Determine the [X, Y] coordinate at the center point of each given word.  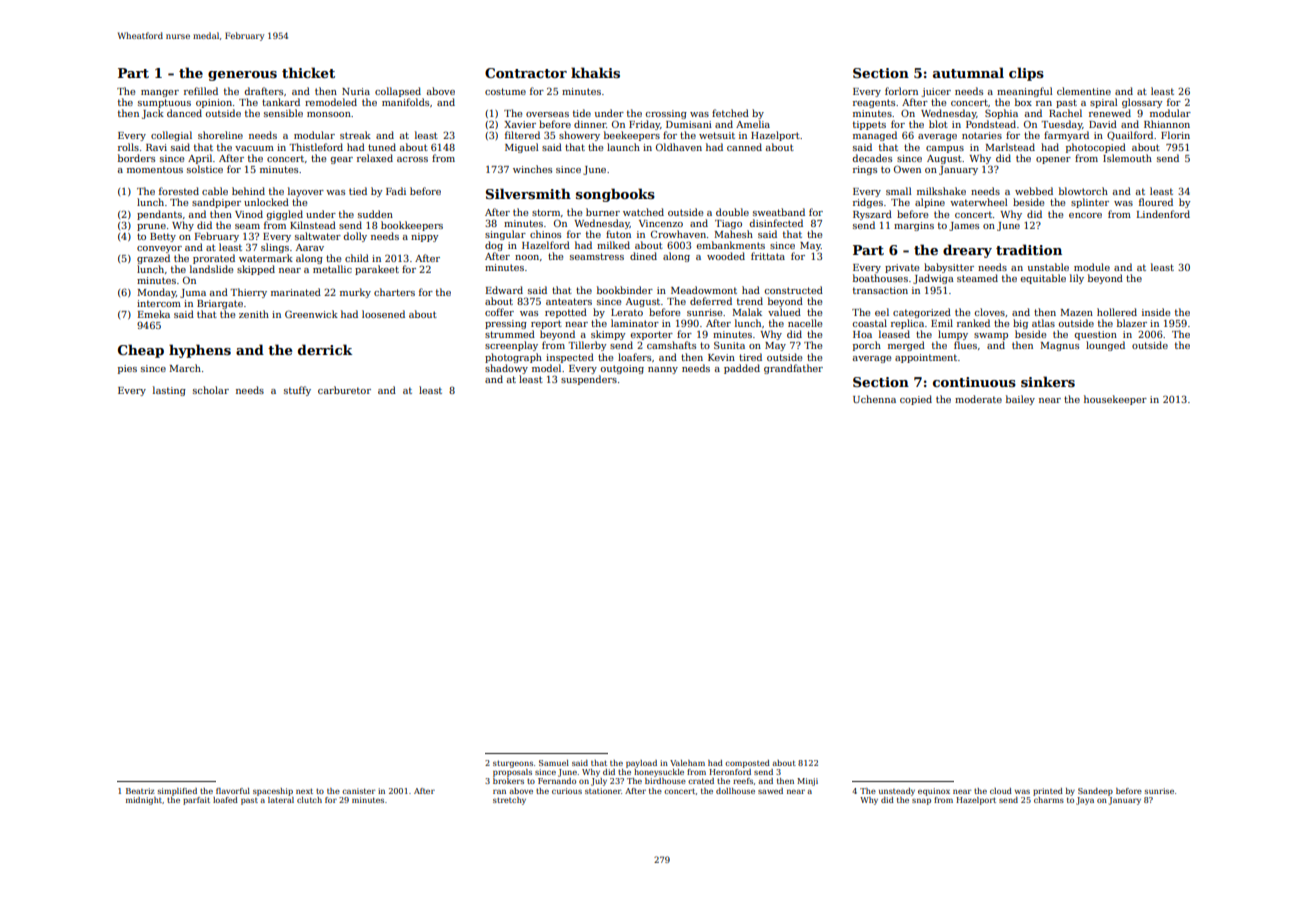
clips [1026, 74]
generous [242, 76]
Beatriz [140, 791]
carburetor [344, 390]
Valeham [687, 763]
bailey [1020, 400]
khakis [595, 72]
